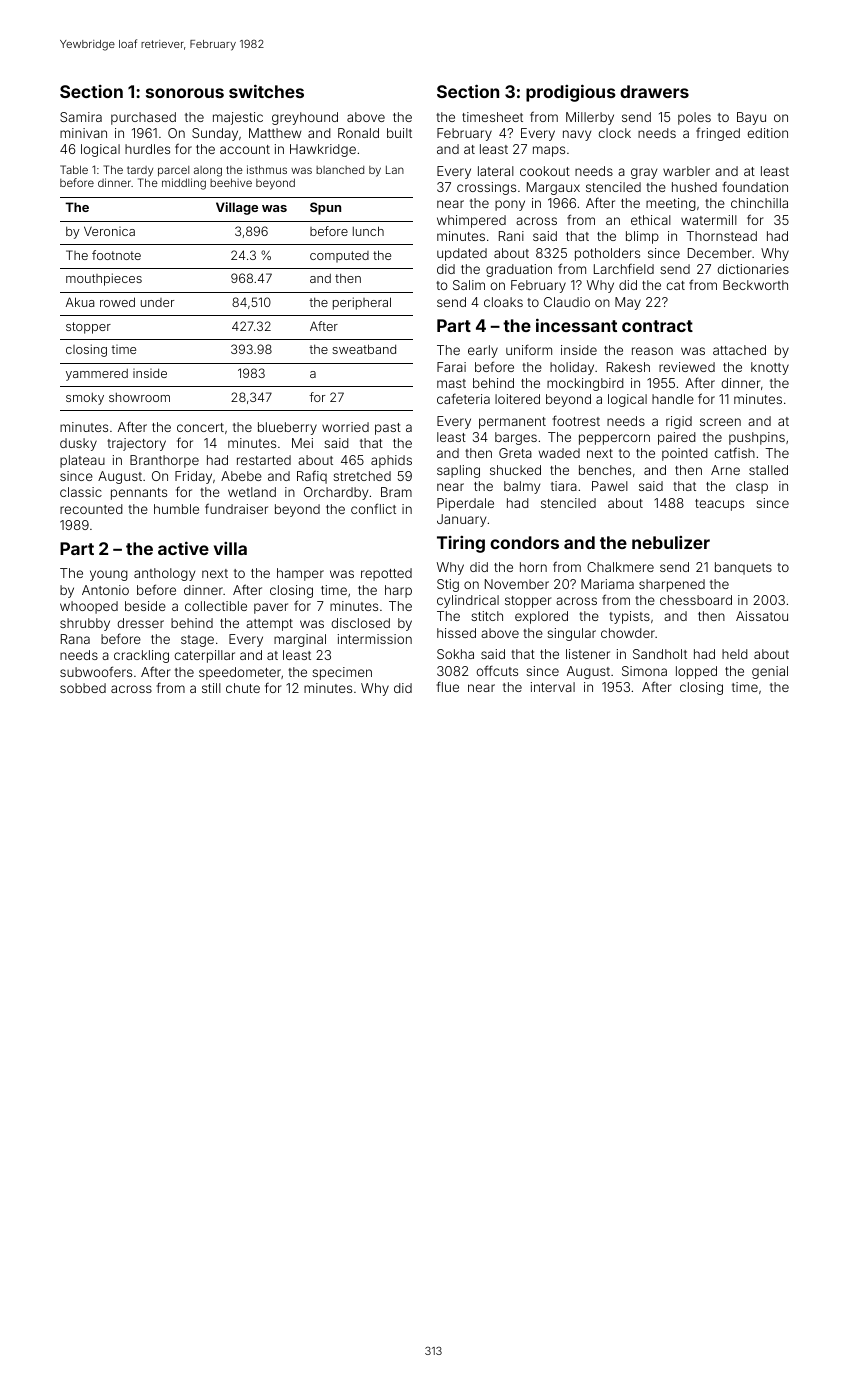 The height and width of the image is (1400, 849). What do you see at coordinates (388, 429) in the image?
I see `past` at bounding box center [388, 429].
